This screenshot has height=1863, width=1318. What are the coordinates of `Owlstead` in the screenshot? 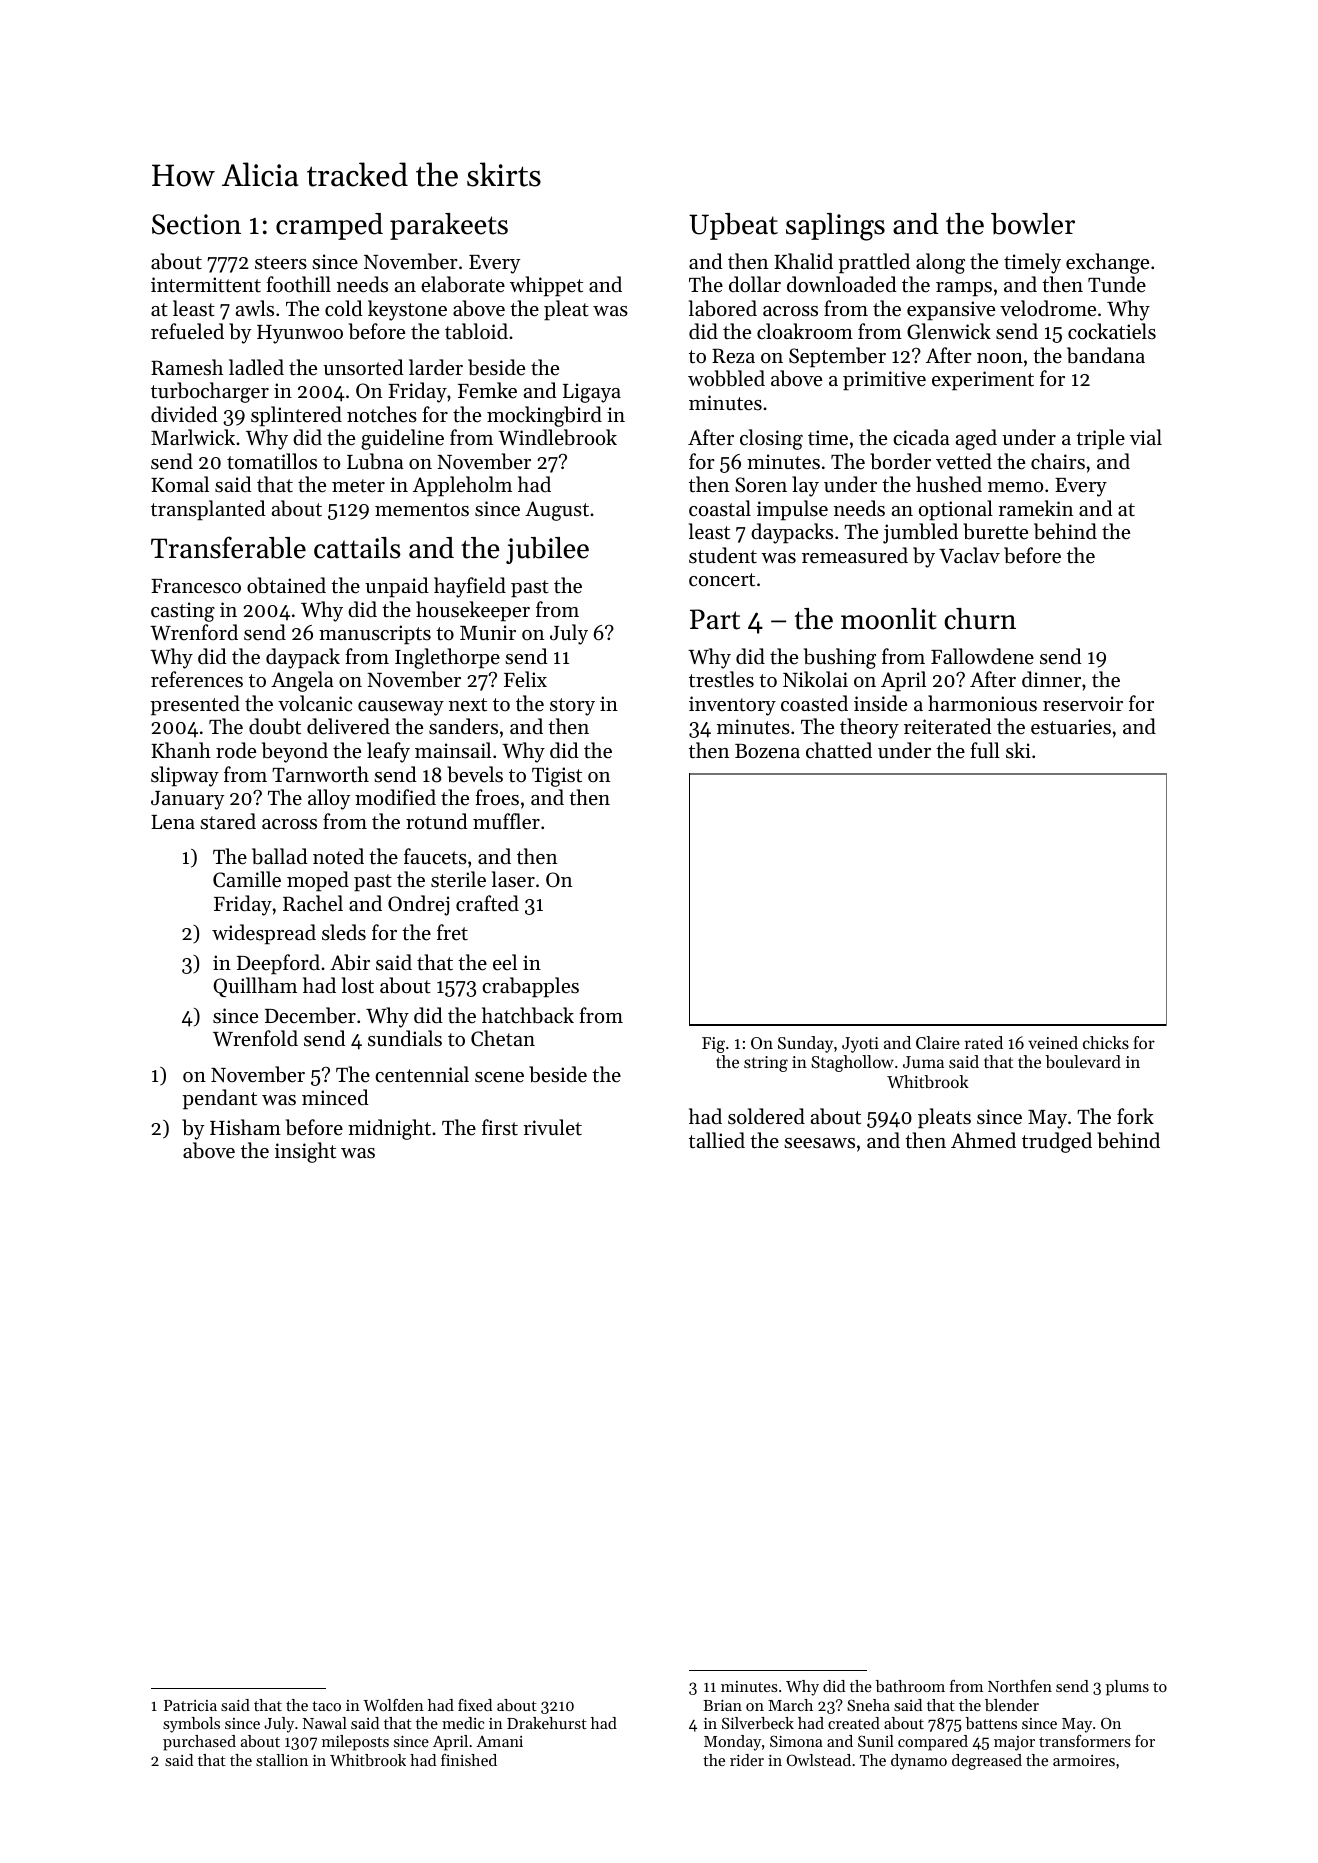 It's located at (819, 1760).
